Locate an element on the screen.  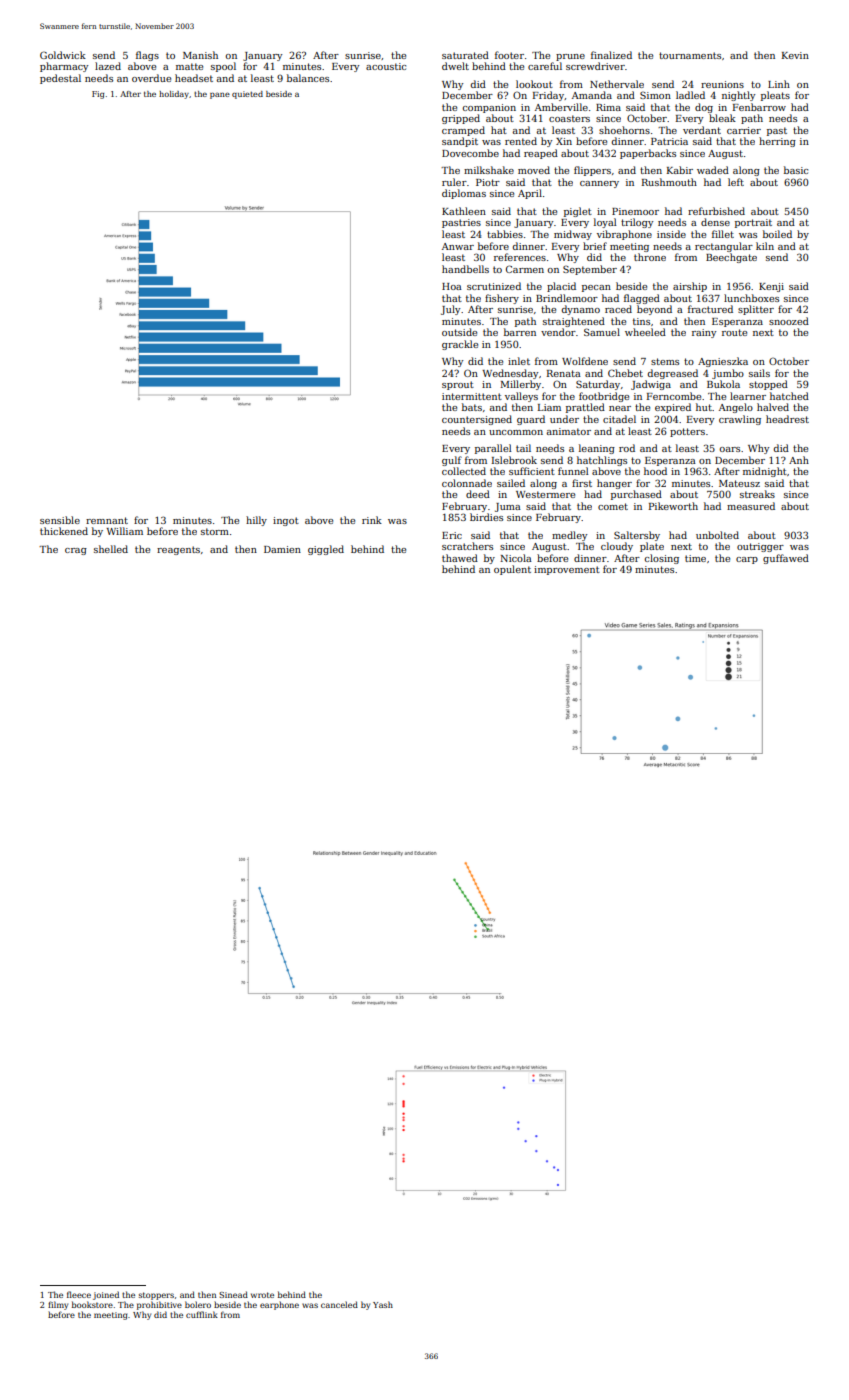
hanger is located at coordinates (614, 484).
